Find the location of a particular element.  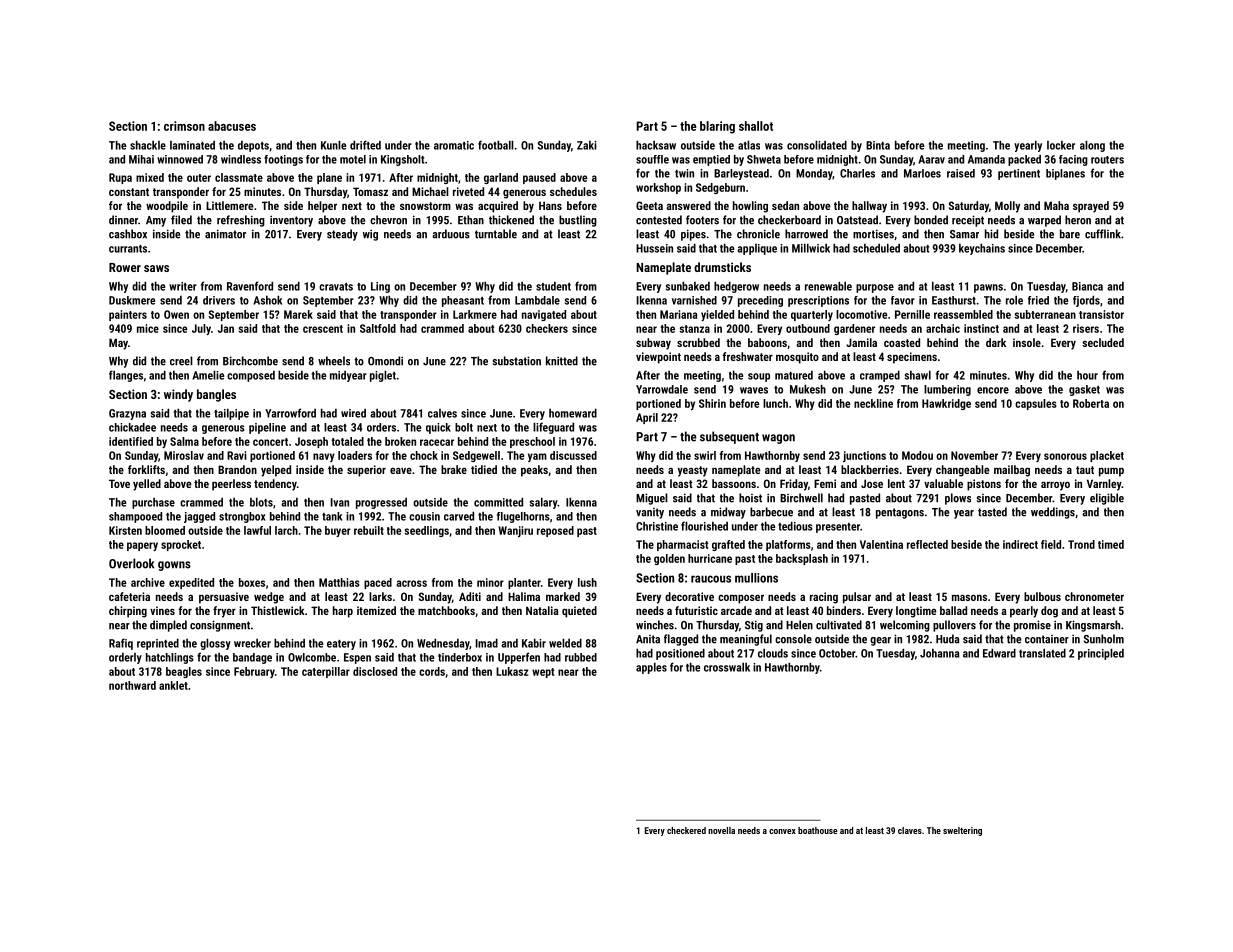

pipeline is located at coordinates (267, 428).
